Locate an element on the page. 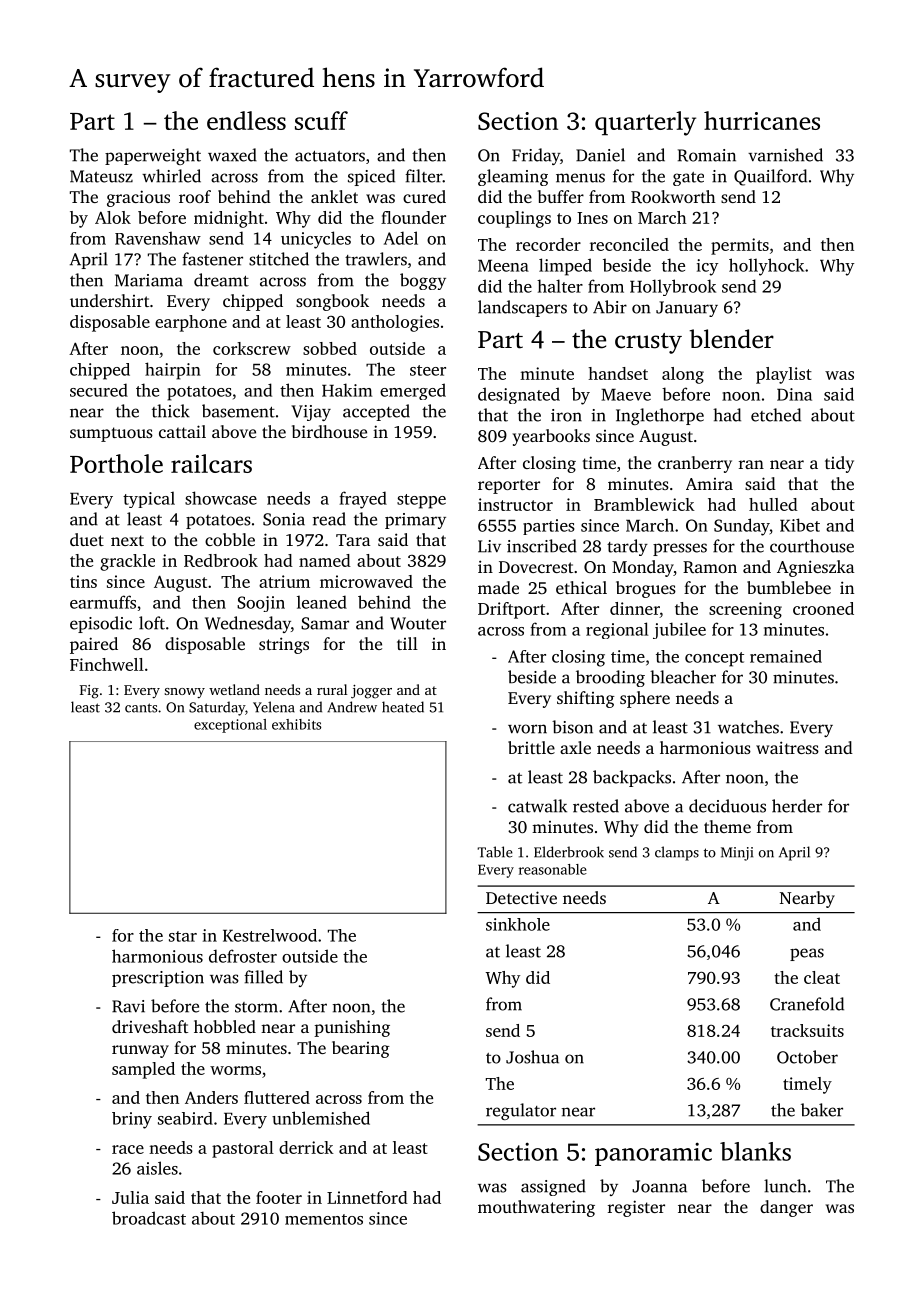  hollyhock is located at coordinates (766, 267).
